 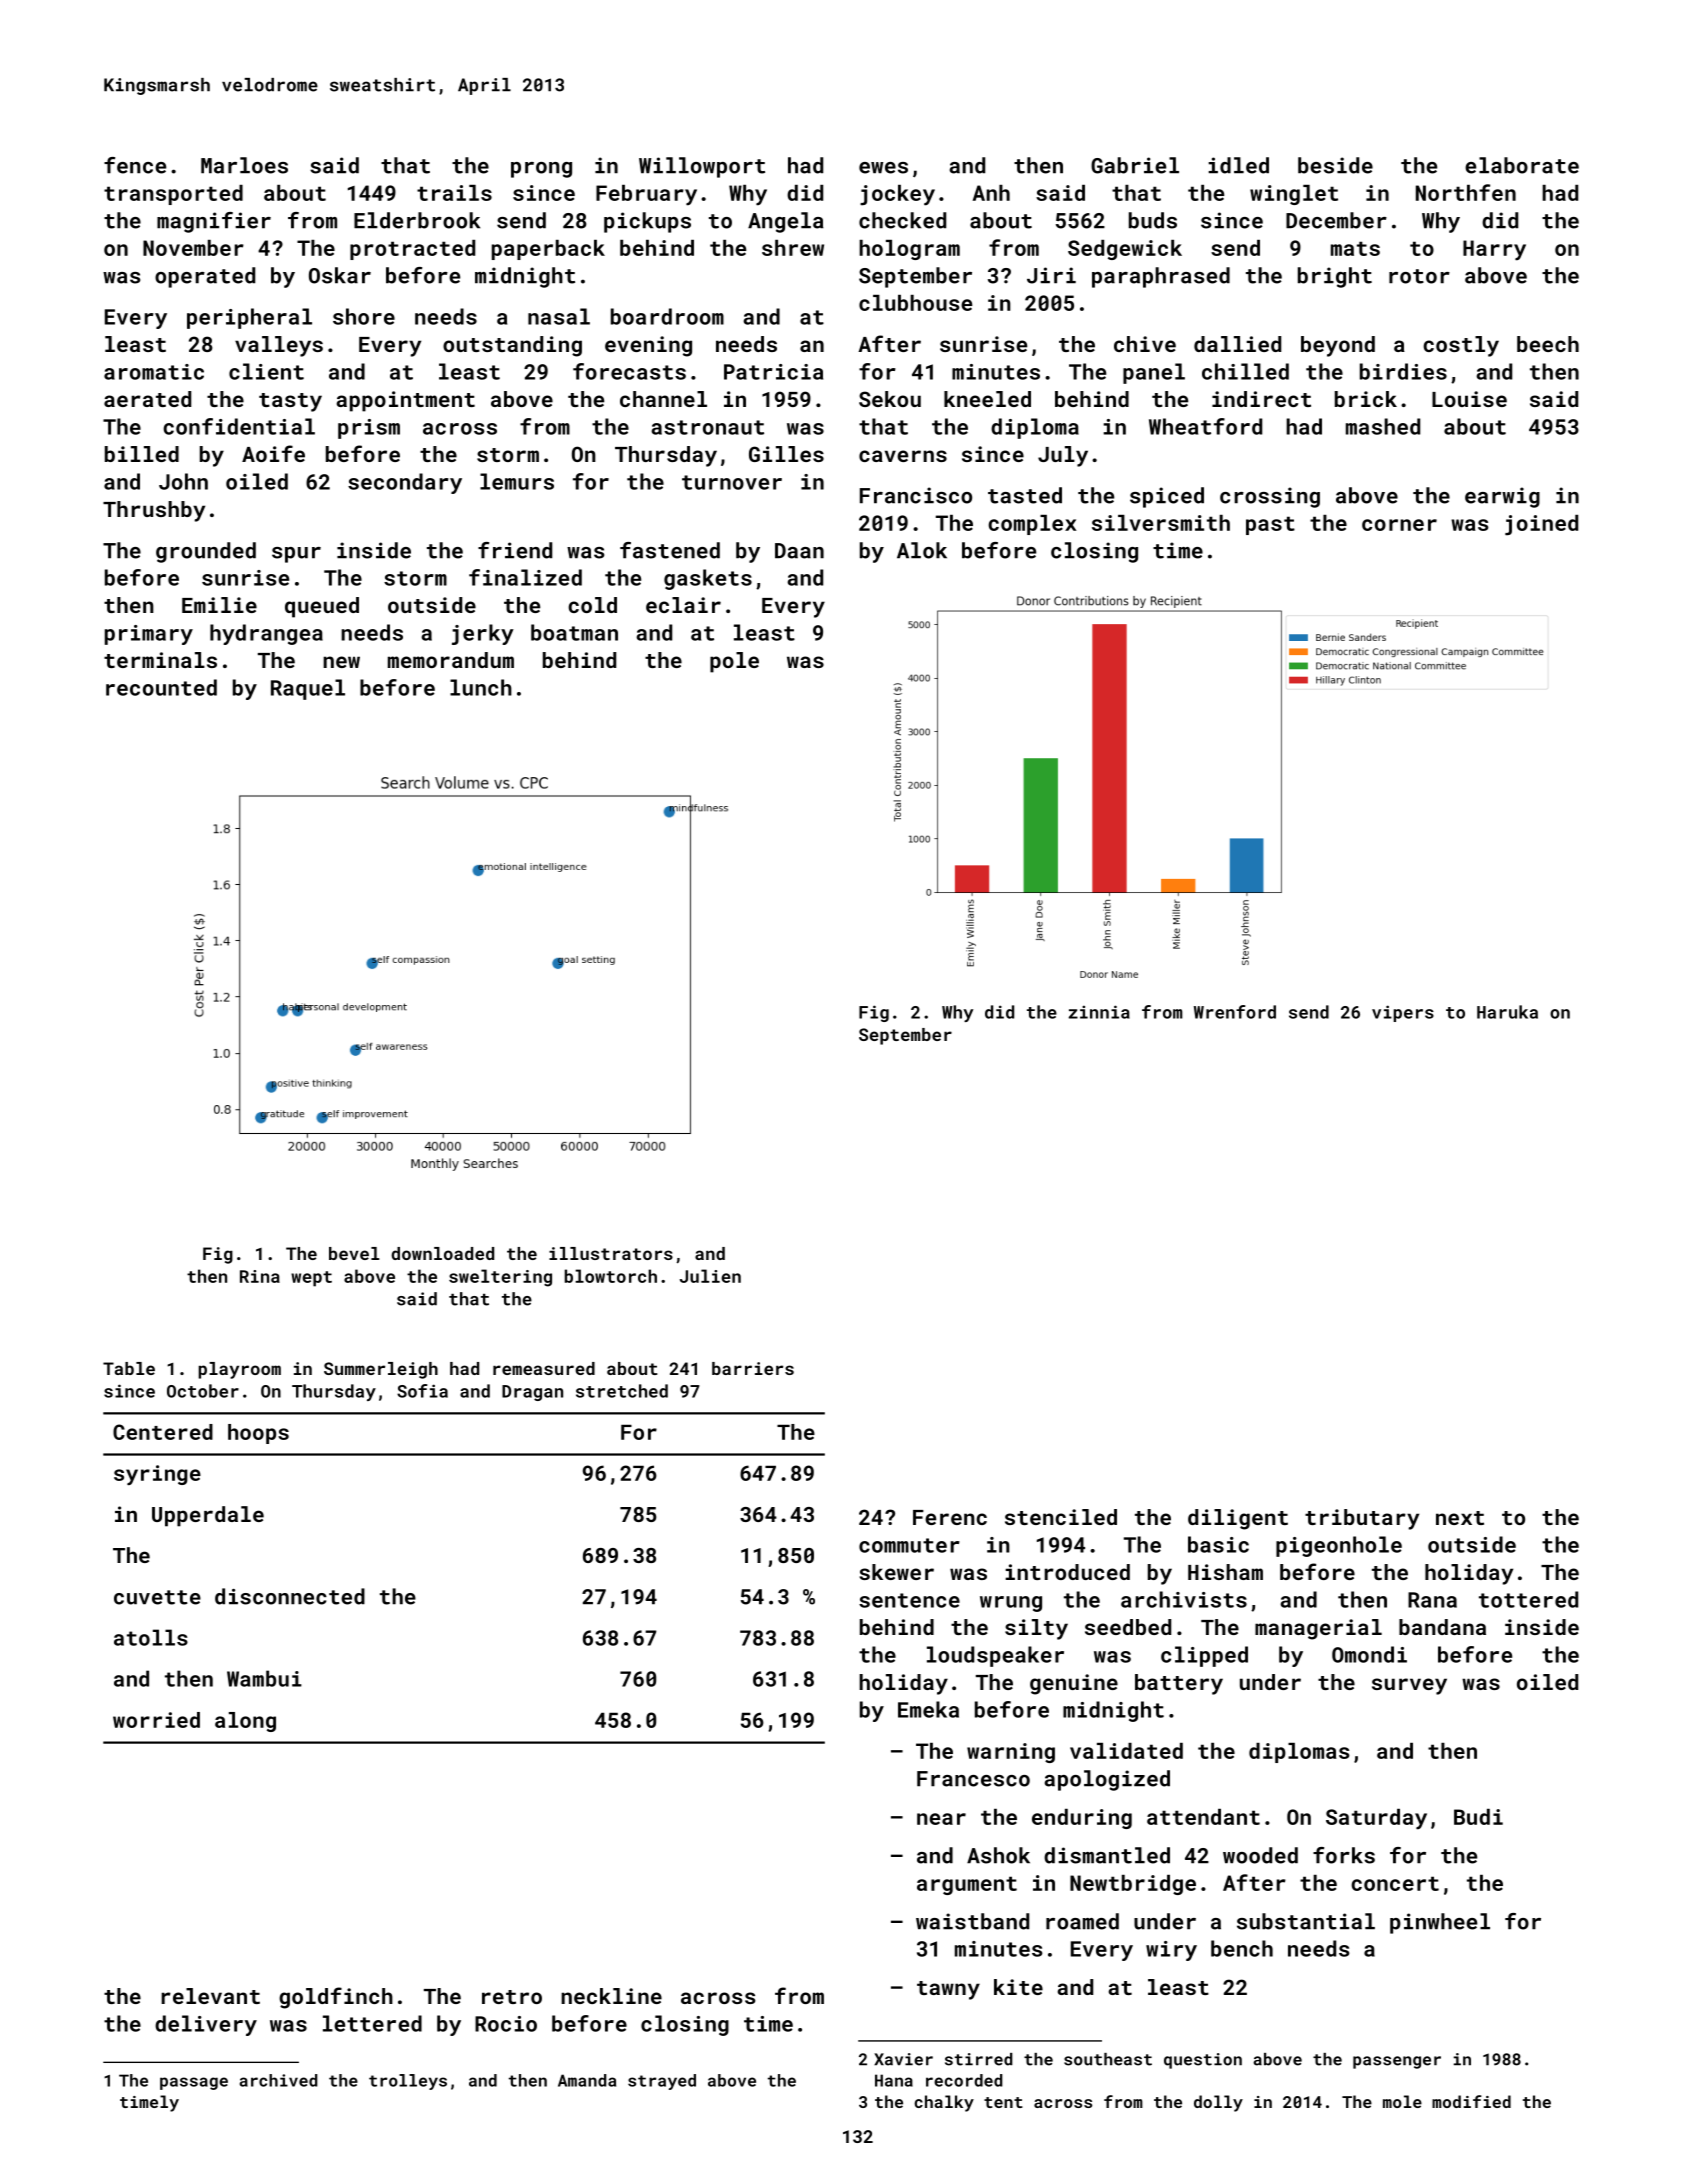 I want to click on atolls, so click(x=151, y=1637).
